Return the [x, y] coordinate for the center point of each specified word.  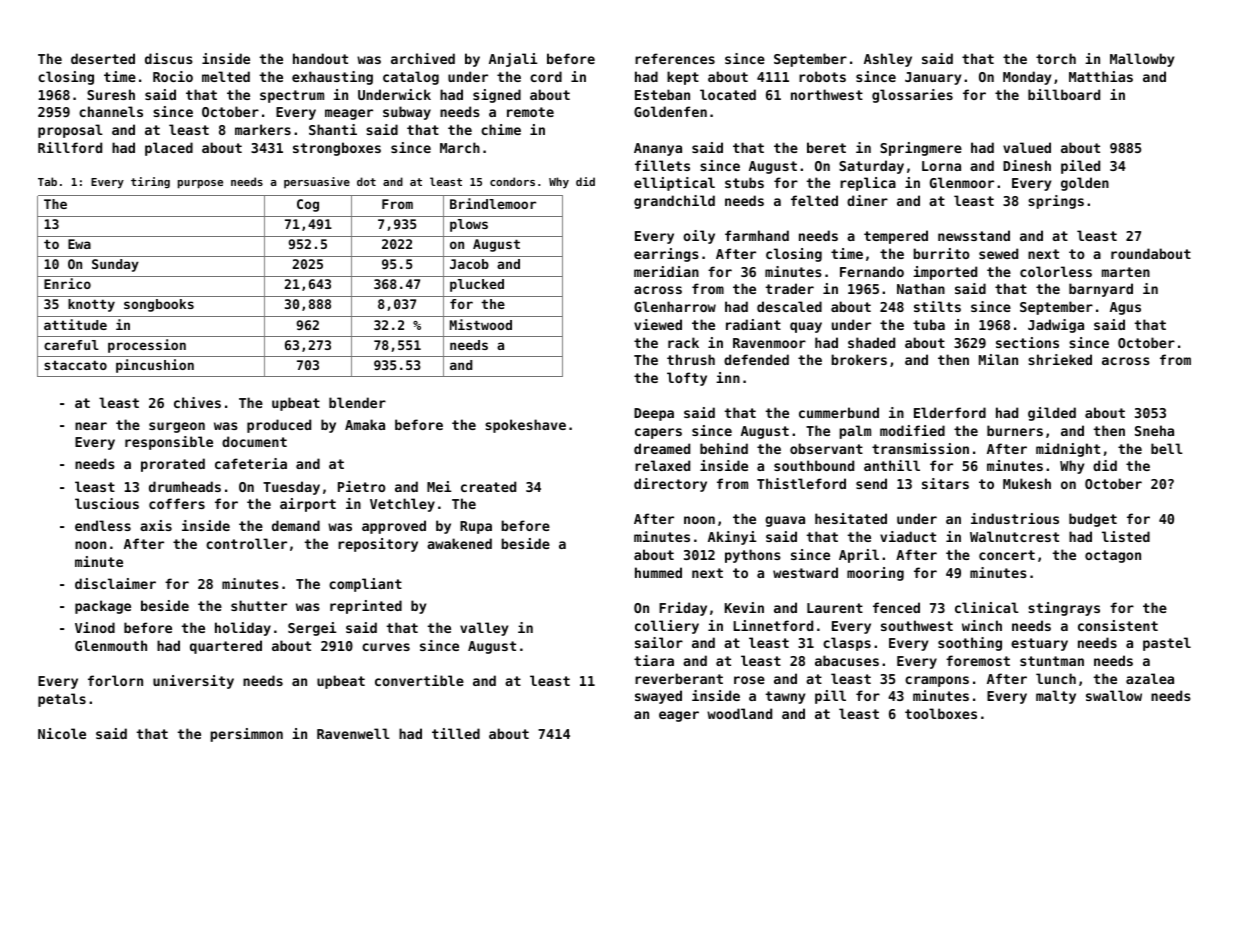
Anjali [513, 60]
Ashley [888, 60]
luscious [107, 503]
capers [658, 433]
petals [62, 700]
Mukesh [1027, 483]
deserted [103, 58]
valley [484, 629]
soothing [970, 644]
